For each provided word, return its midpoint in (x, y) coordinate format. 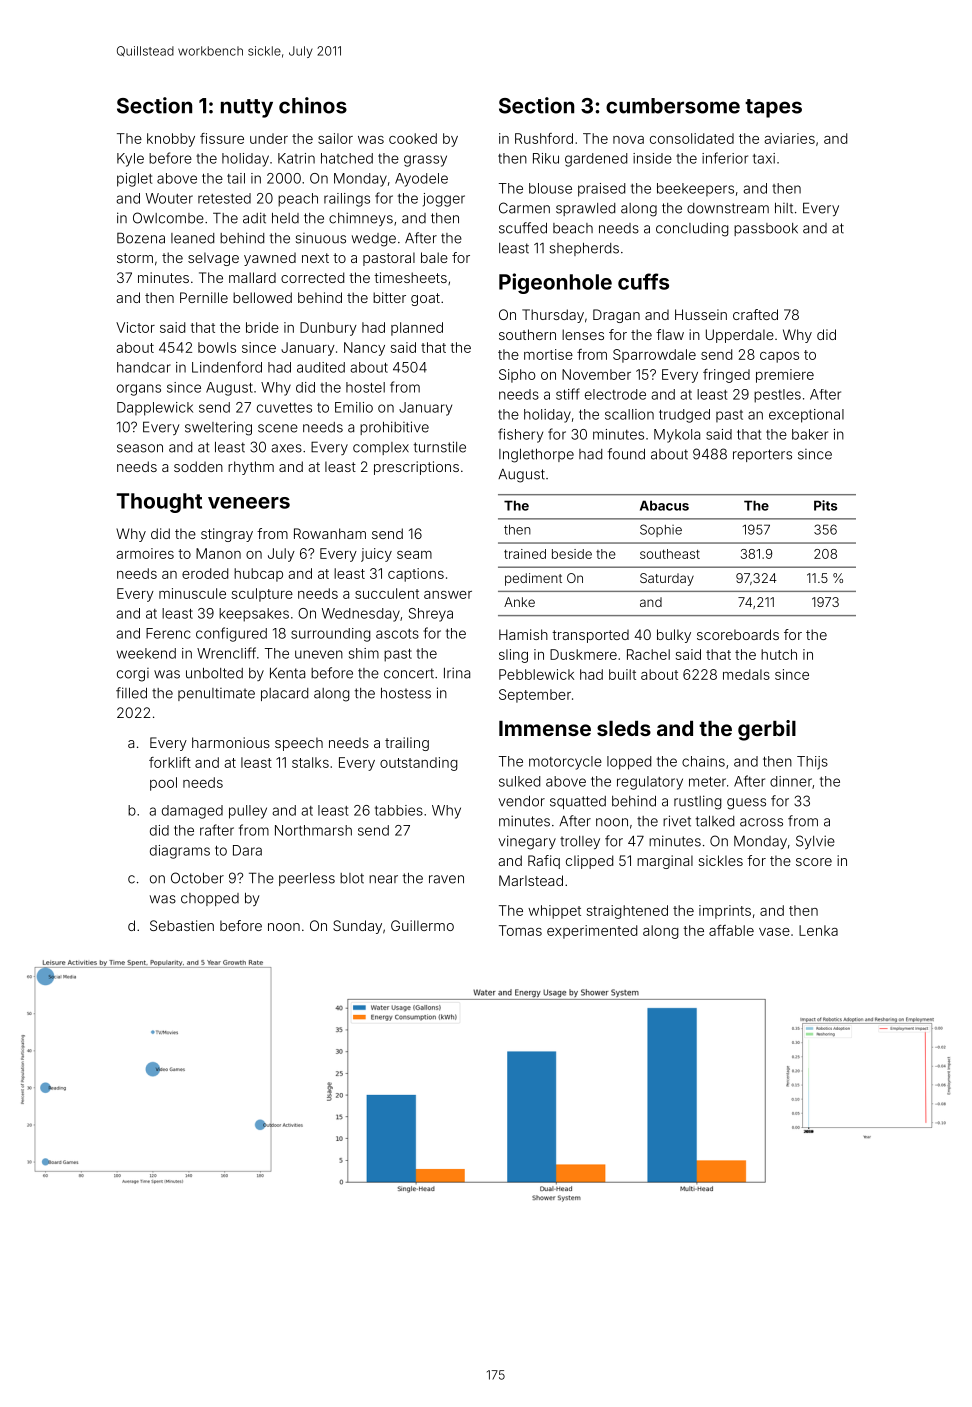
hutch (779, 654)
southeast (670, 554)
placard (284, 694)
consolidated (692, 138)
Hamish (523, 634)
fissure (222, 138)
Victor (135, 327)
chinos (313, 105)
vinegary (527, 842)
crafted (755, 314)
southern (527, 334)
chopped (210, 899)
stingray (227, 535)
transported (590, 636)
